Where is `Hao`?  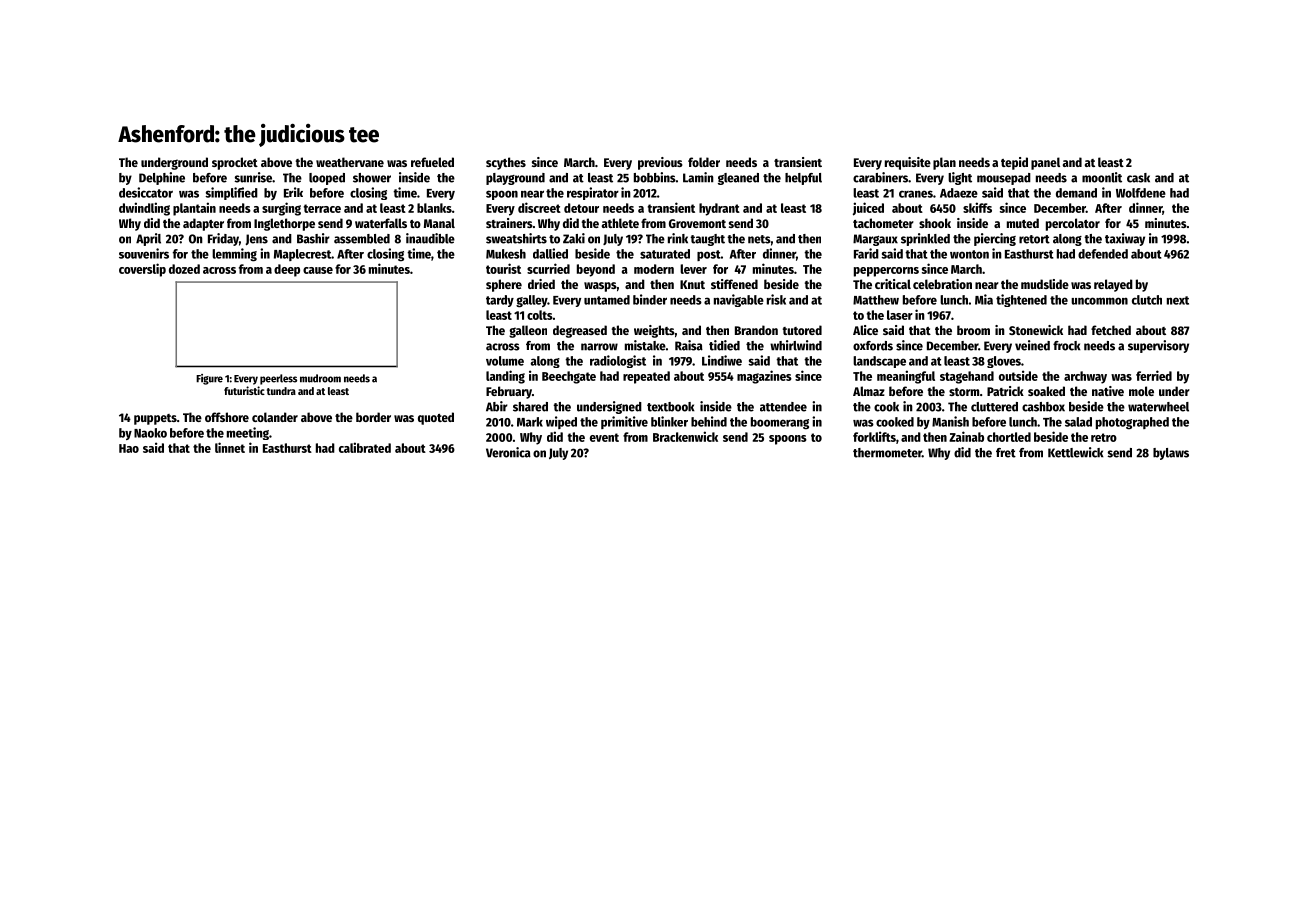 Hao is located at coordinates (129, 448).
